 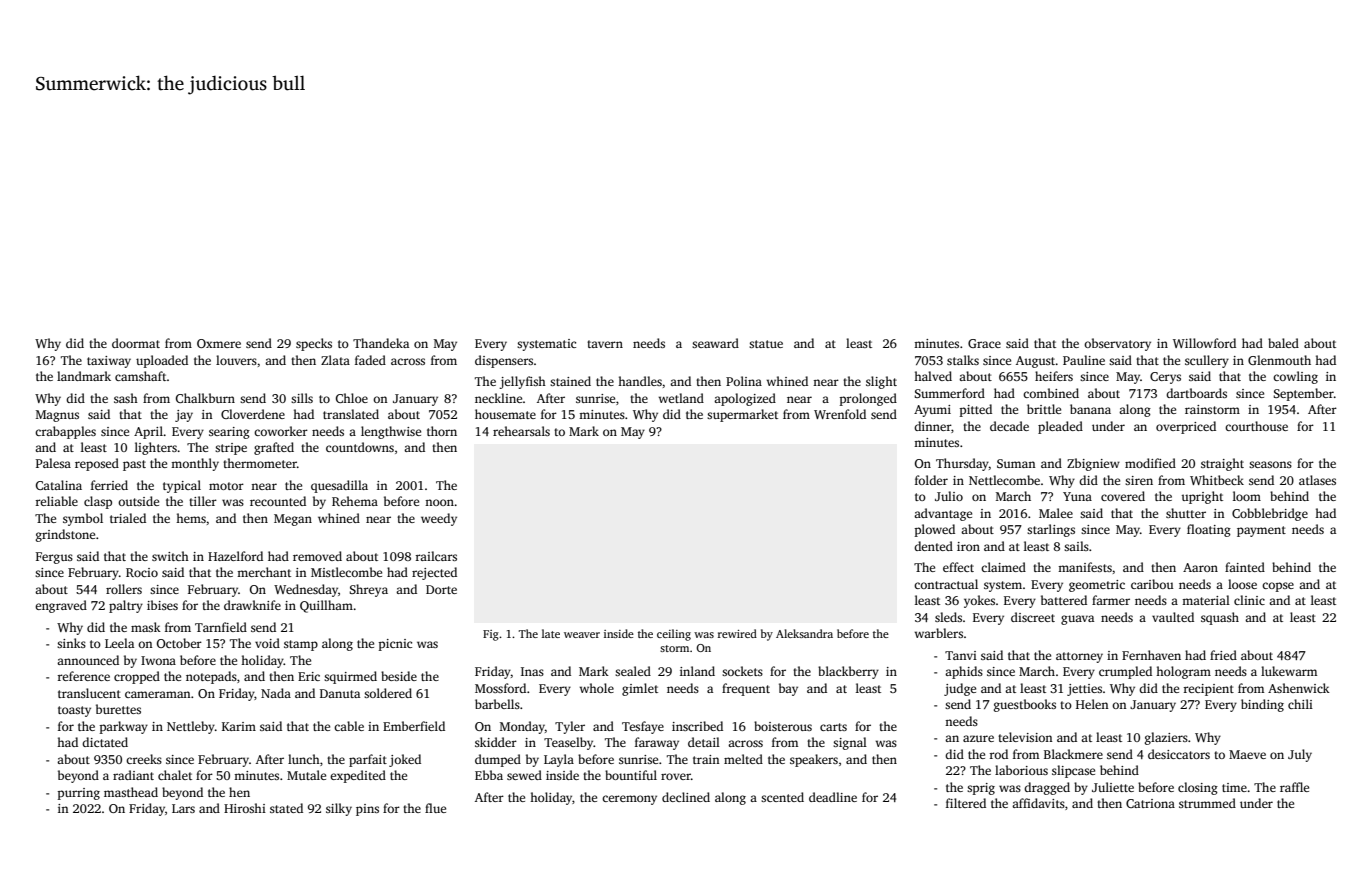 What do you see at coordinates (491, 635) in the screenshot?
I see `Fig` at bounding box center [491, 635].
